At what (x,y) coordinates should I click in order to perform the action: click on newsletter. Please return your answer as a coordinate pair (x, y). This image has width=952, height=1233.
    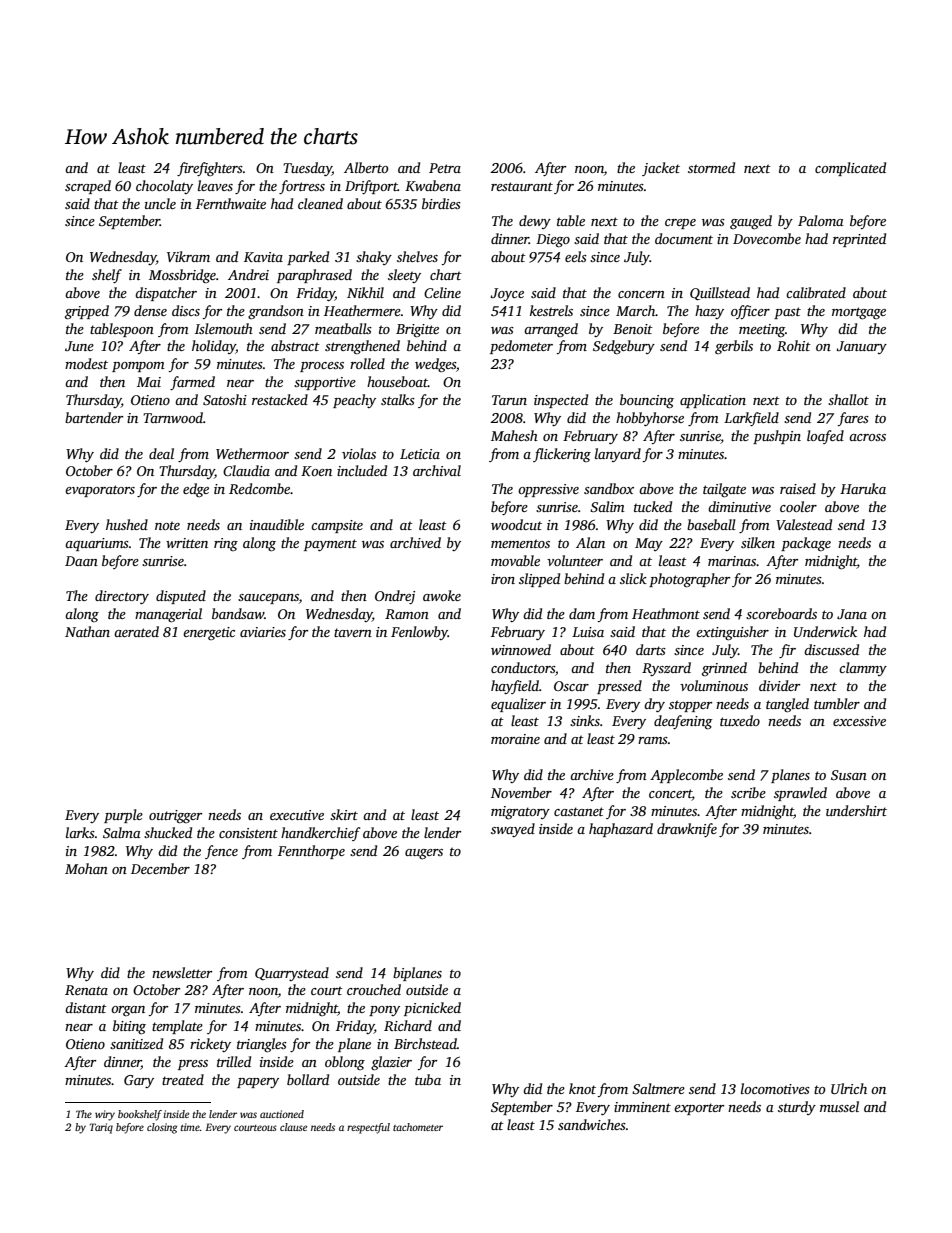
    Looking at the image, I should click on (182, 972).
